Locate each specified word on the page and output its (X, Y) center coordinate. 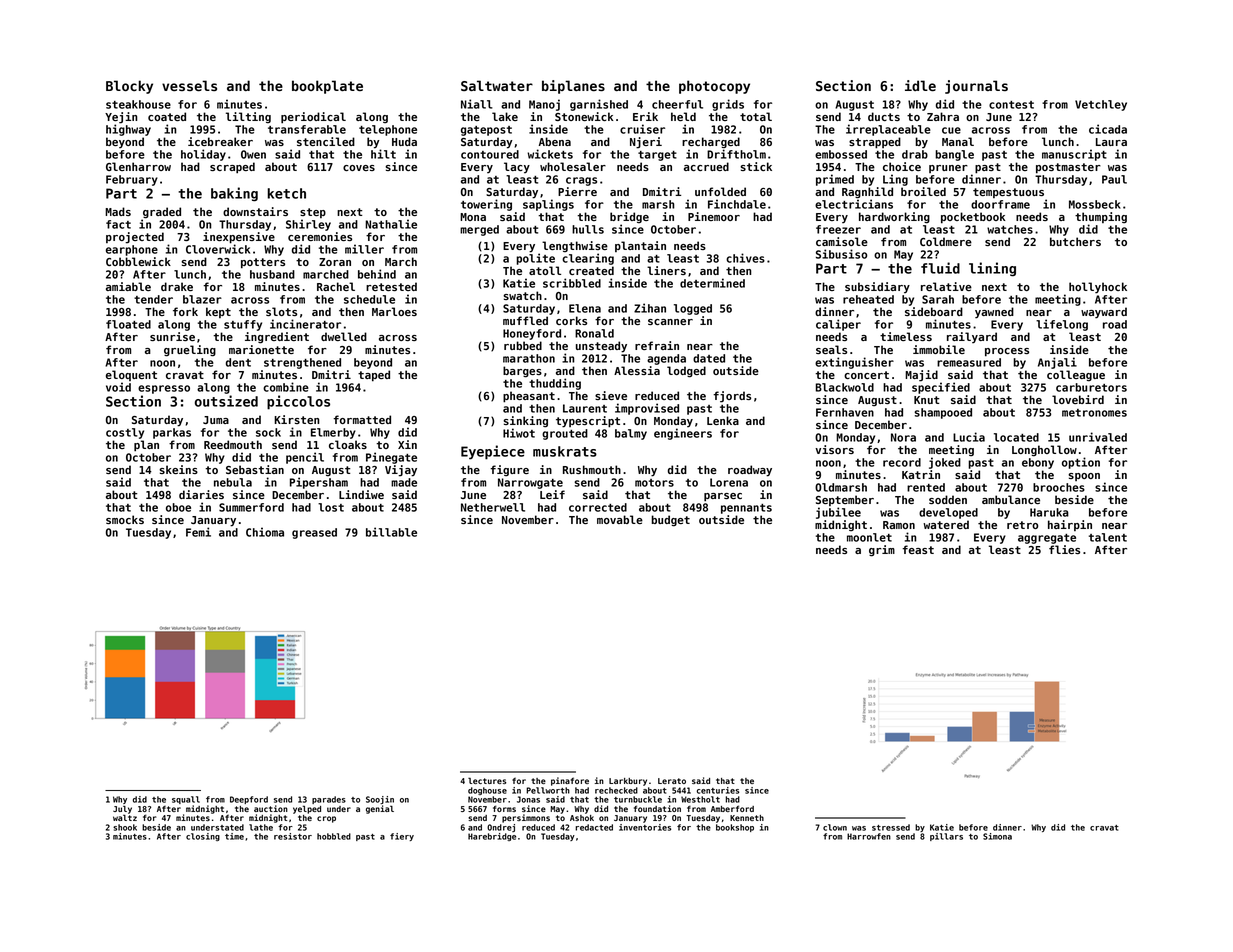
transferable (307, 129)
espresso (164, 389)
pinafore (570, 781)
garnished (599, 105)
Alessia (637, 370)
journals (976, 87)
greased (314, 533)
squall (186, 800)
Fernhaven (845, 412)
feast (918, 549)
